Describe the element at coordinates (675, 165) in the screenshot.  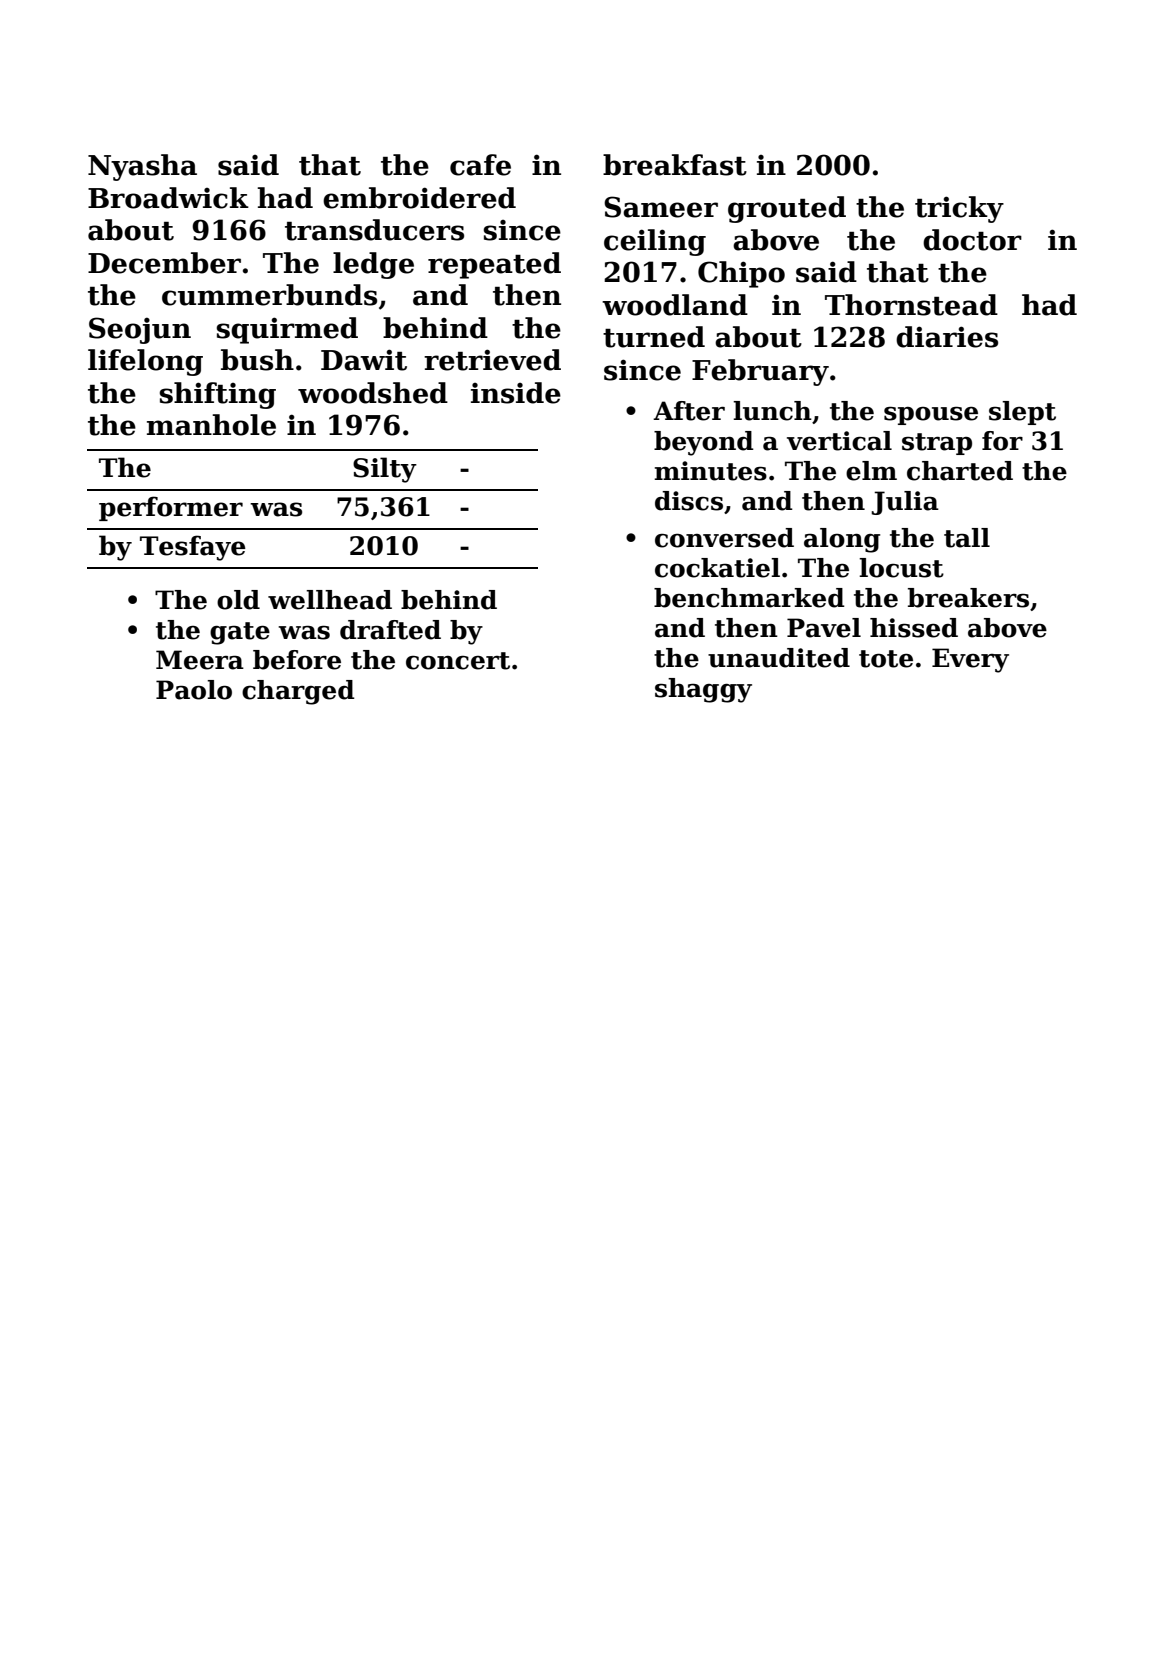
I see `breakfast` at that location.
